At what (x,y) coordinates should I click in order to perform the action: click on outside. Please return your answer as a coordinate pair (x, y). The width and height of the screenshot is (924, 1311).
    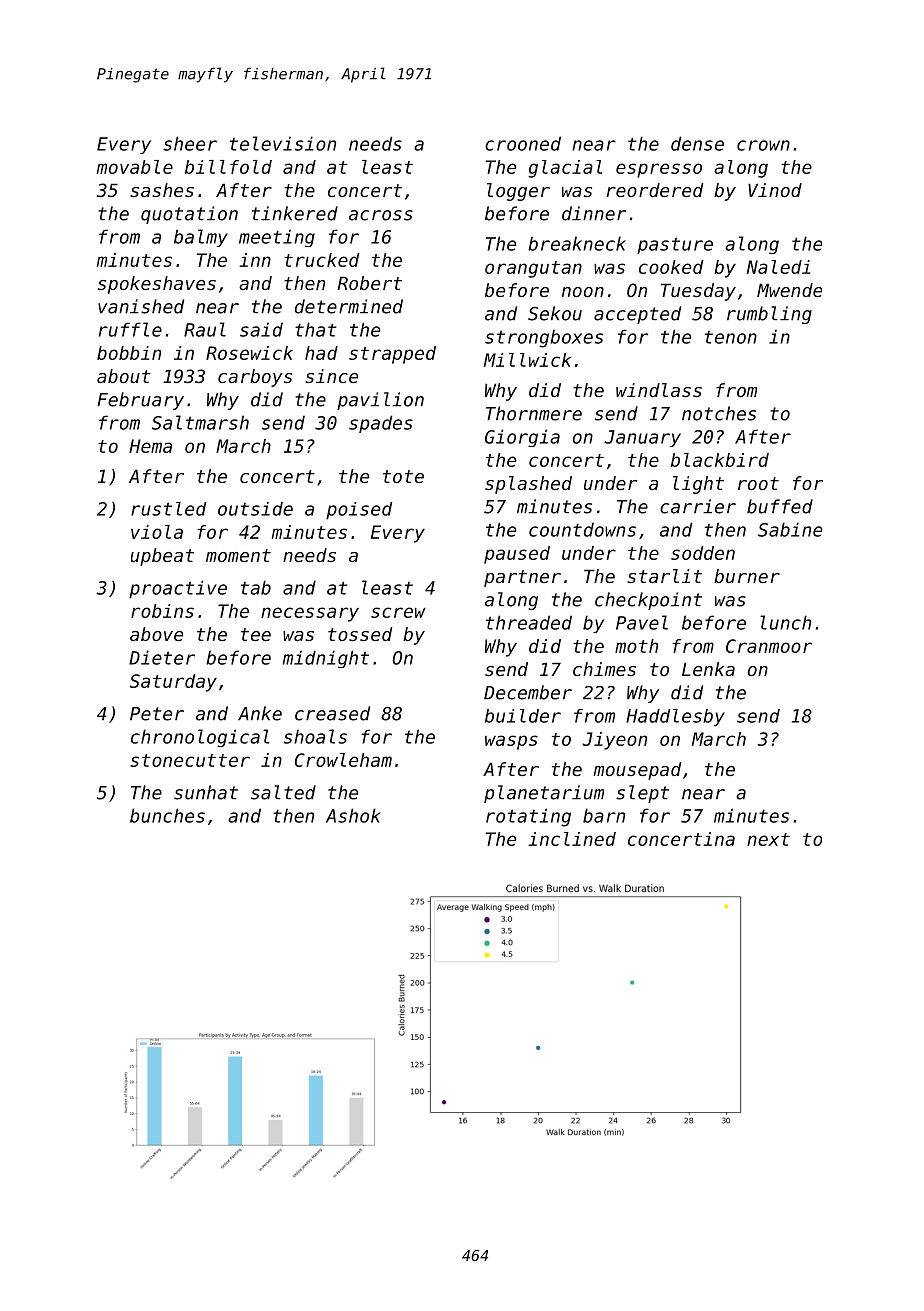
    Looking at the image, I should click on (255, 509).
